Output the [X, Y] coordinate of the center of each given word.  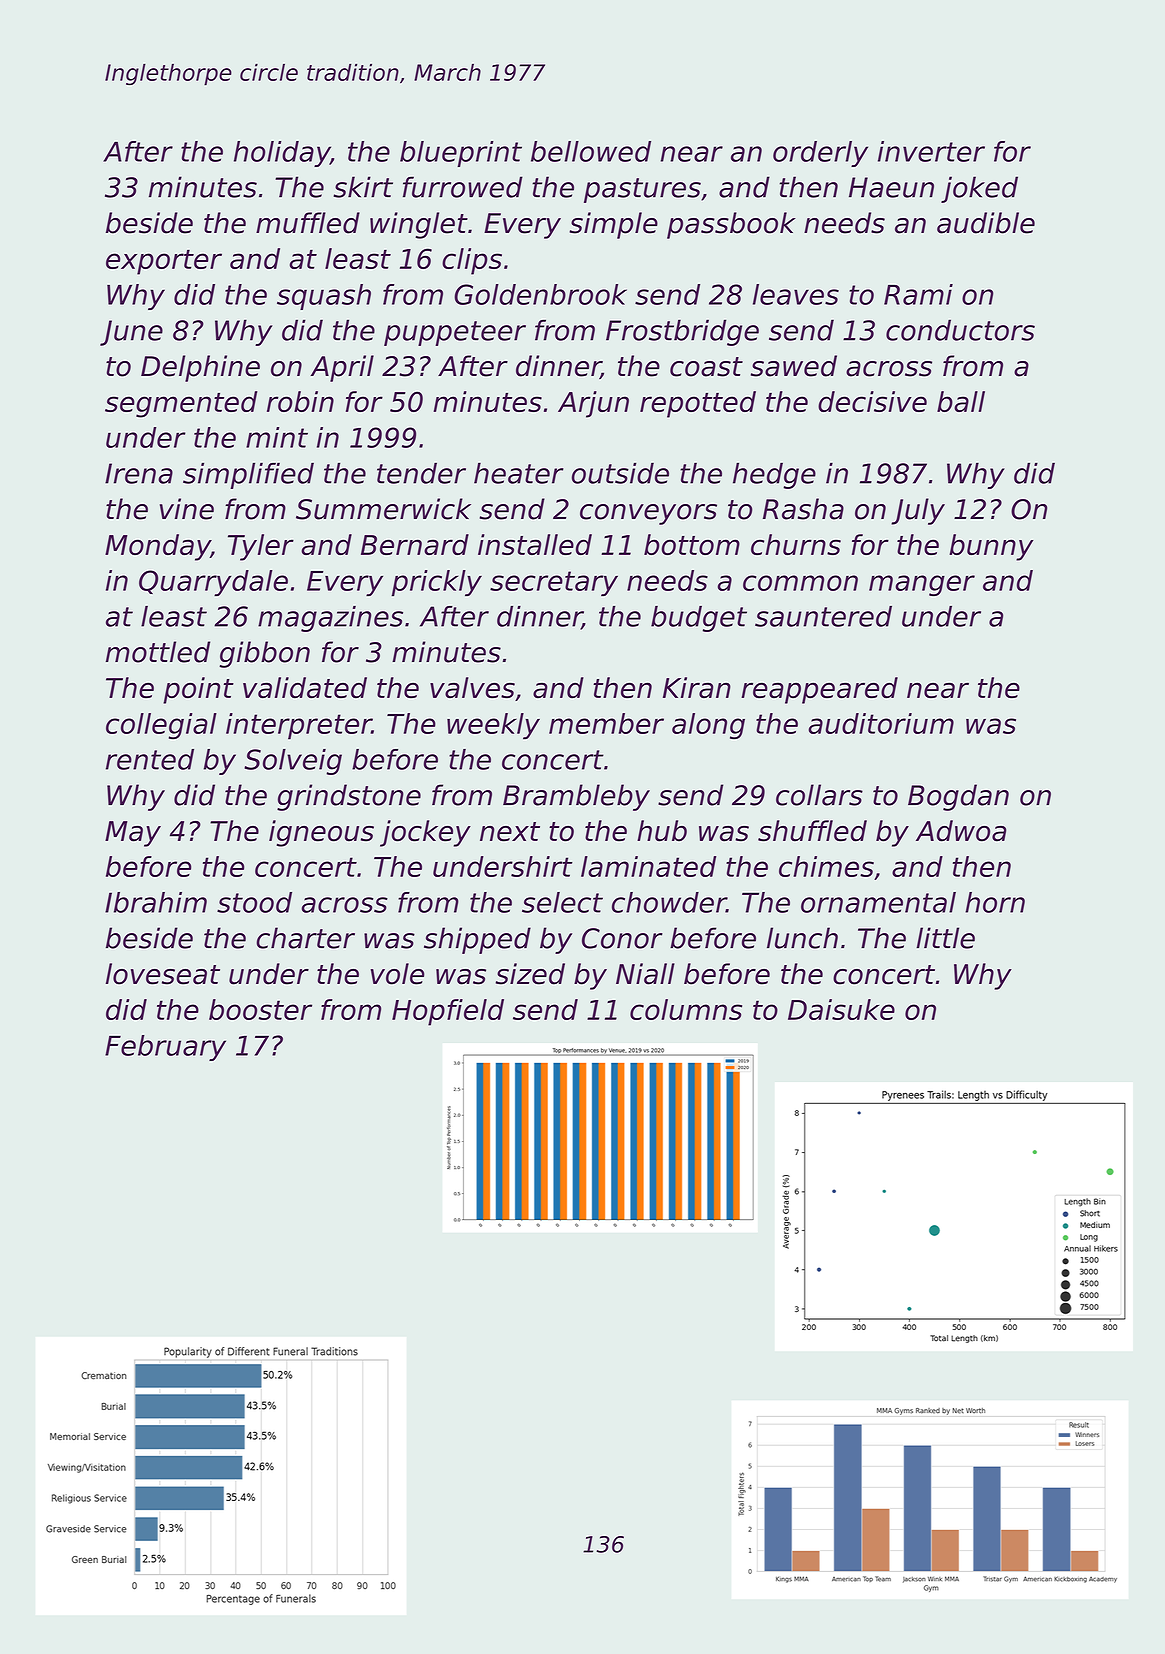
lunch [802, 938]
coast [706, 367]
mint [277, 437]
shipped [477, 940]
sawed [794, 366]
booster [260, 1009]
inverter [931, 151]
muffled [308, 223]
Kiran [697, 688]
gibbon [264, 654]
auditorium [881, 723]
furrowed [463, 187]
